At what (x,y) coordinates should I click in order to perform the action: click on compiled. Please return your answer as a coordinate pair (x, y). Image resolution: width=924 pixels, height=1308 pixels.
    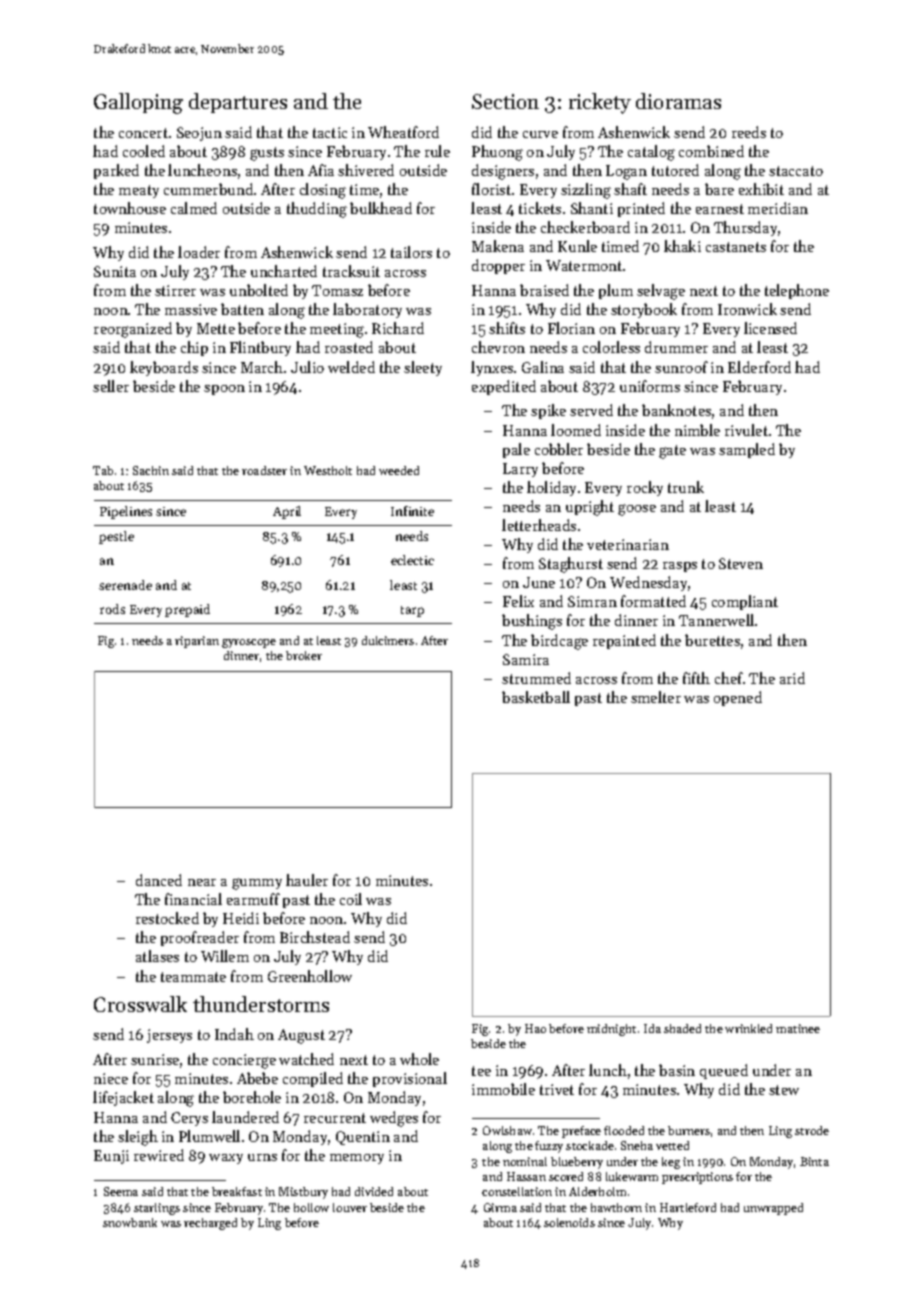
    Looking at the image, I should click on (313, 1079).
